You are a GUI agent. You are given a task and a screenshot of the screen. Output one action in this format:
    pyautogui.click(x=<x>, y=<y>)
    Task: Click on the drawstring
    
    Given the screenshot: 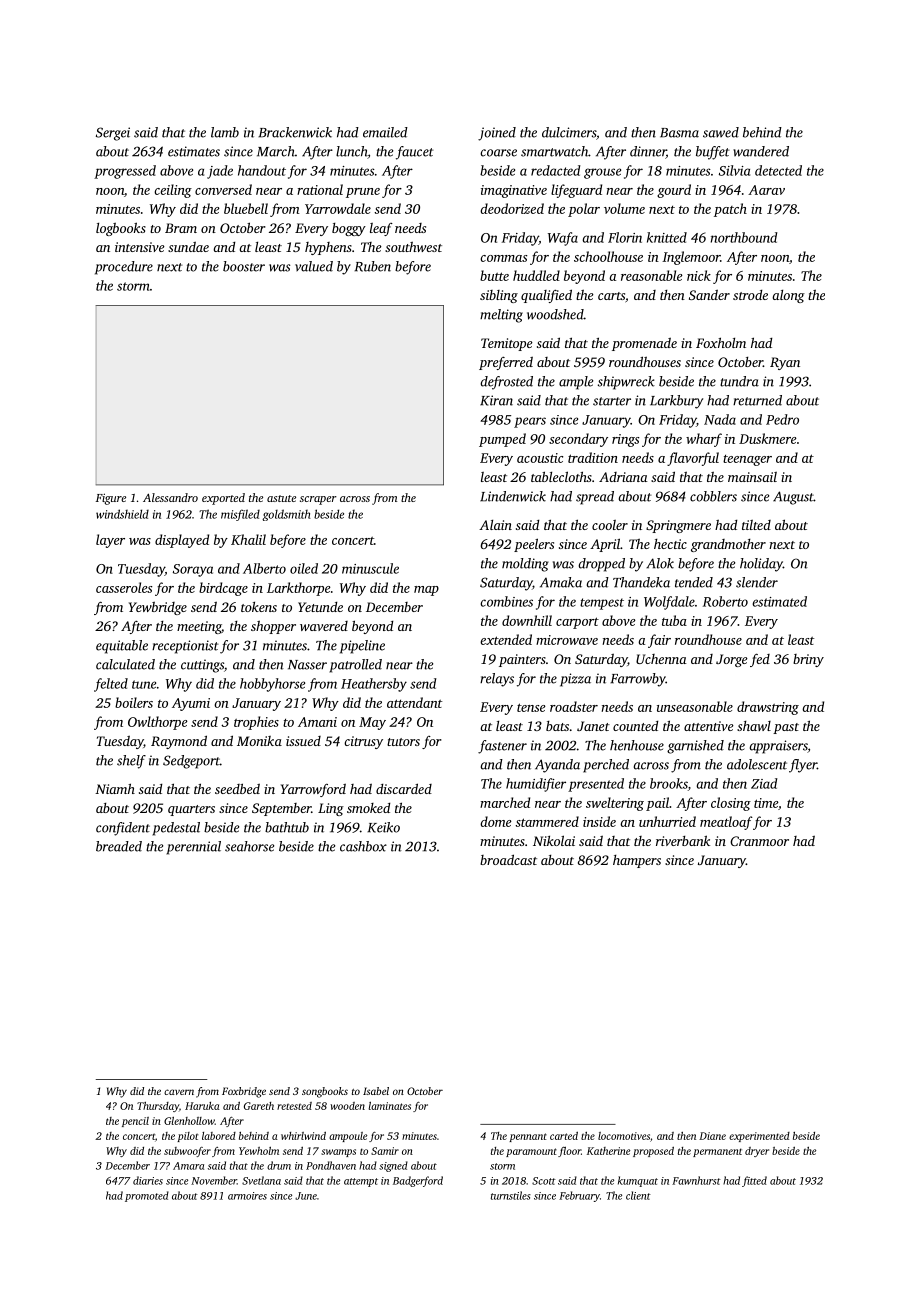 What is the action you would take?
    pyautogui.click(x=768, y=708)
